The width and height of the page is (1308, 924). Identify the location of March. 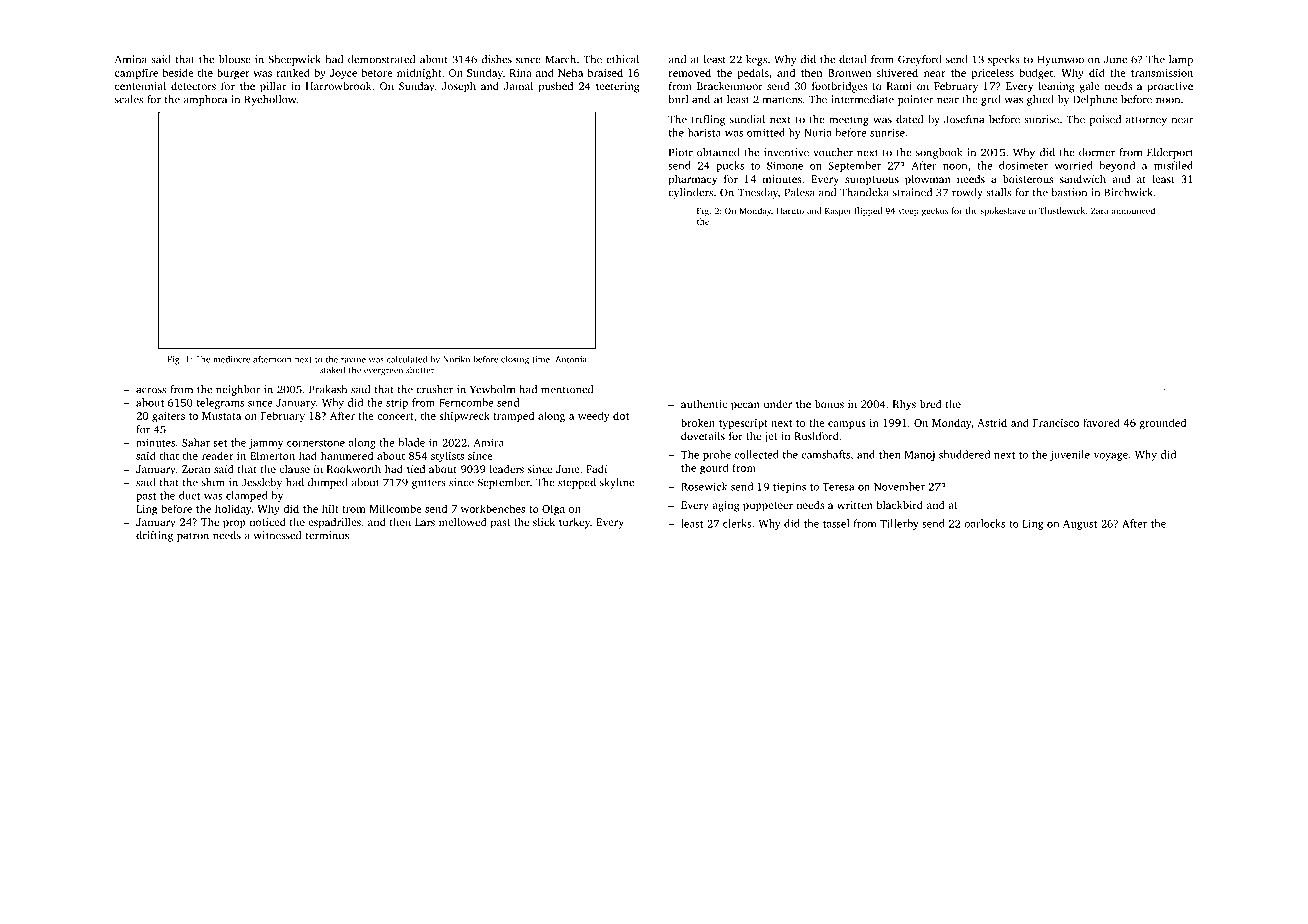
(560, 59).
